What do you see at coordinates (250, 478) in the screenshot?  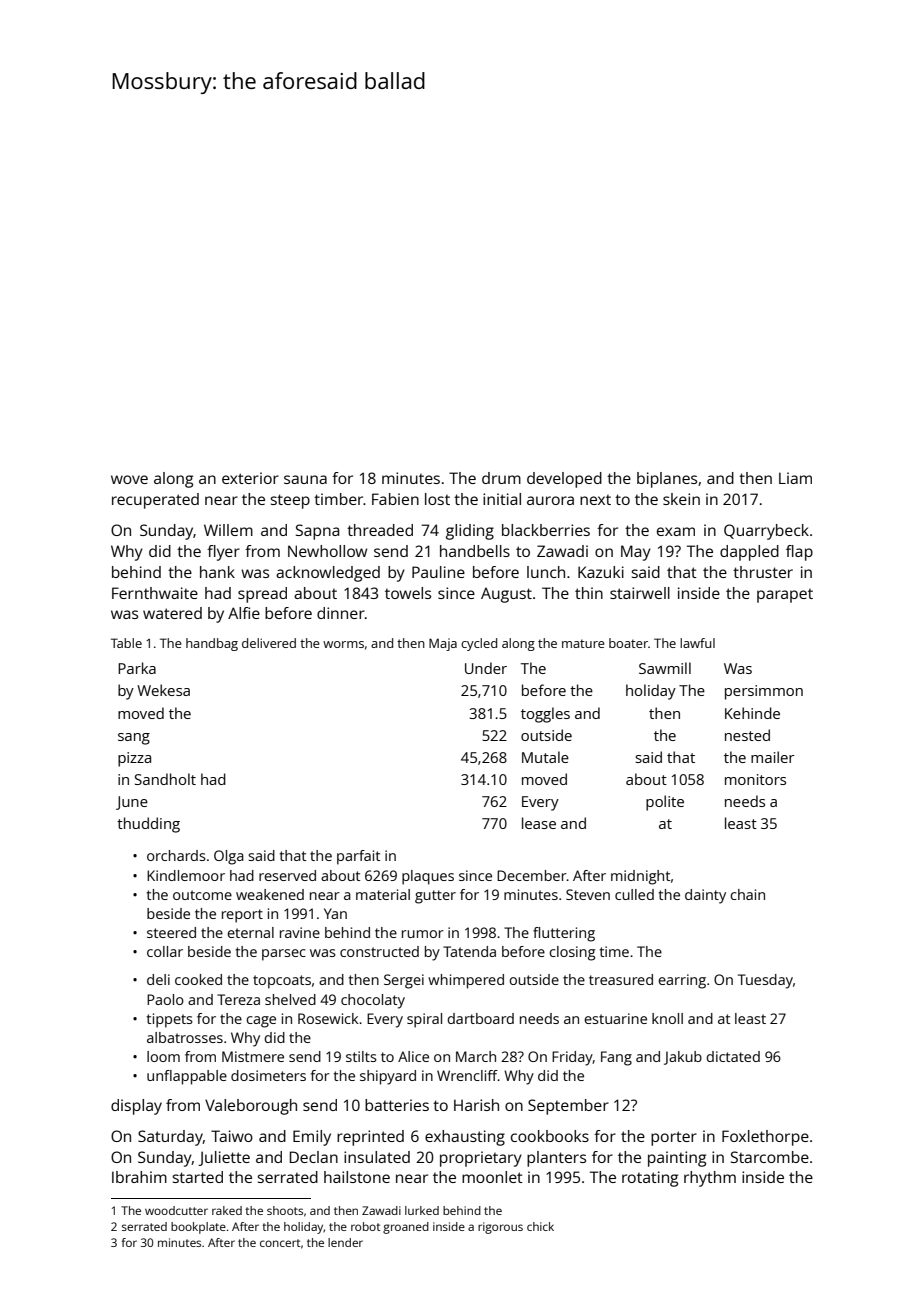 I see `exterior` at bounding box center [250, 478].
